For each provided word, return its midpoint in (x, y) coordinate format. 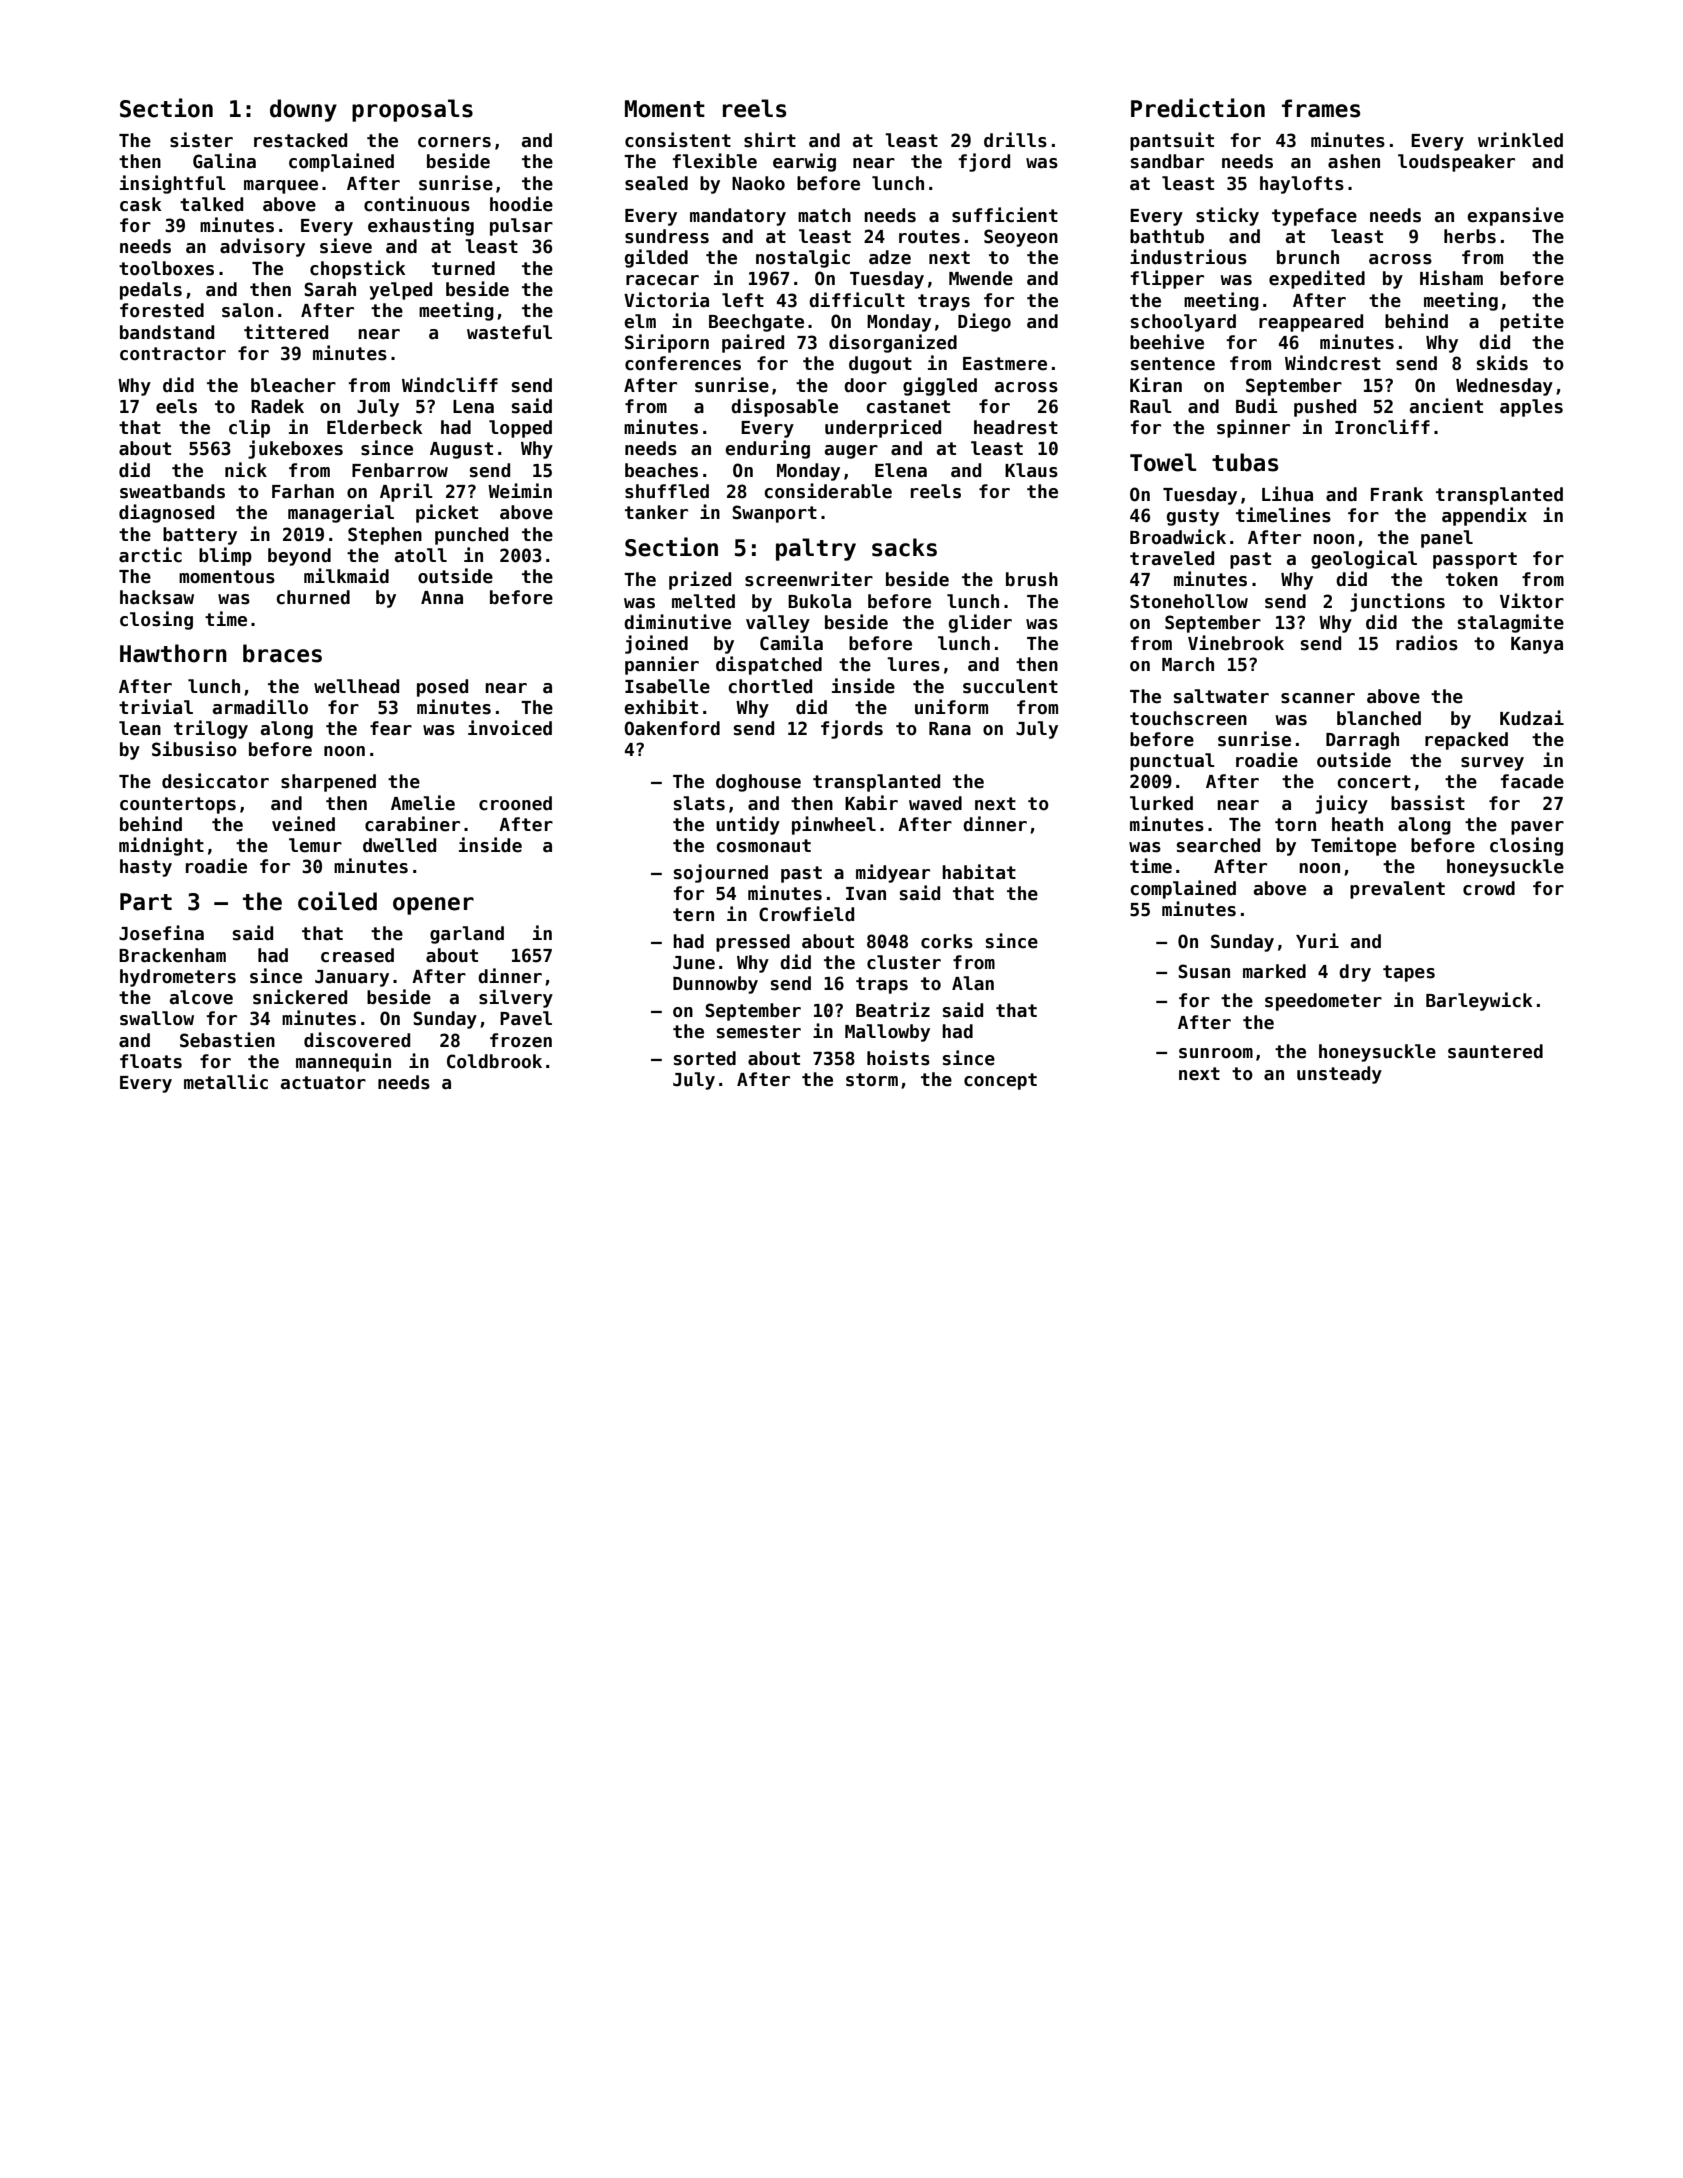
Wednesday (1504, 387)
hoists (898, 1058)
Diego (984, 322)
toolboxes (166, 268)
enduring (767, 449)
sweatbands (172, 491)
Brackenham (172, 955)
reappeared (1311, 323)
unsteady (1339, 1075)
